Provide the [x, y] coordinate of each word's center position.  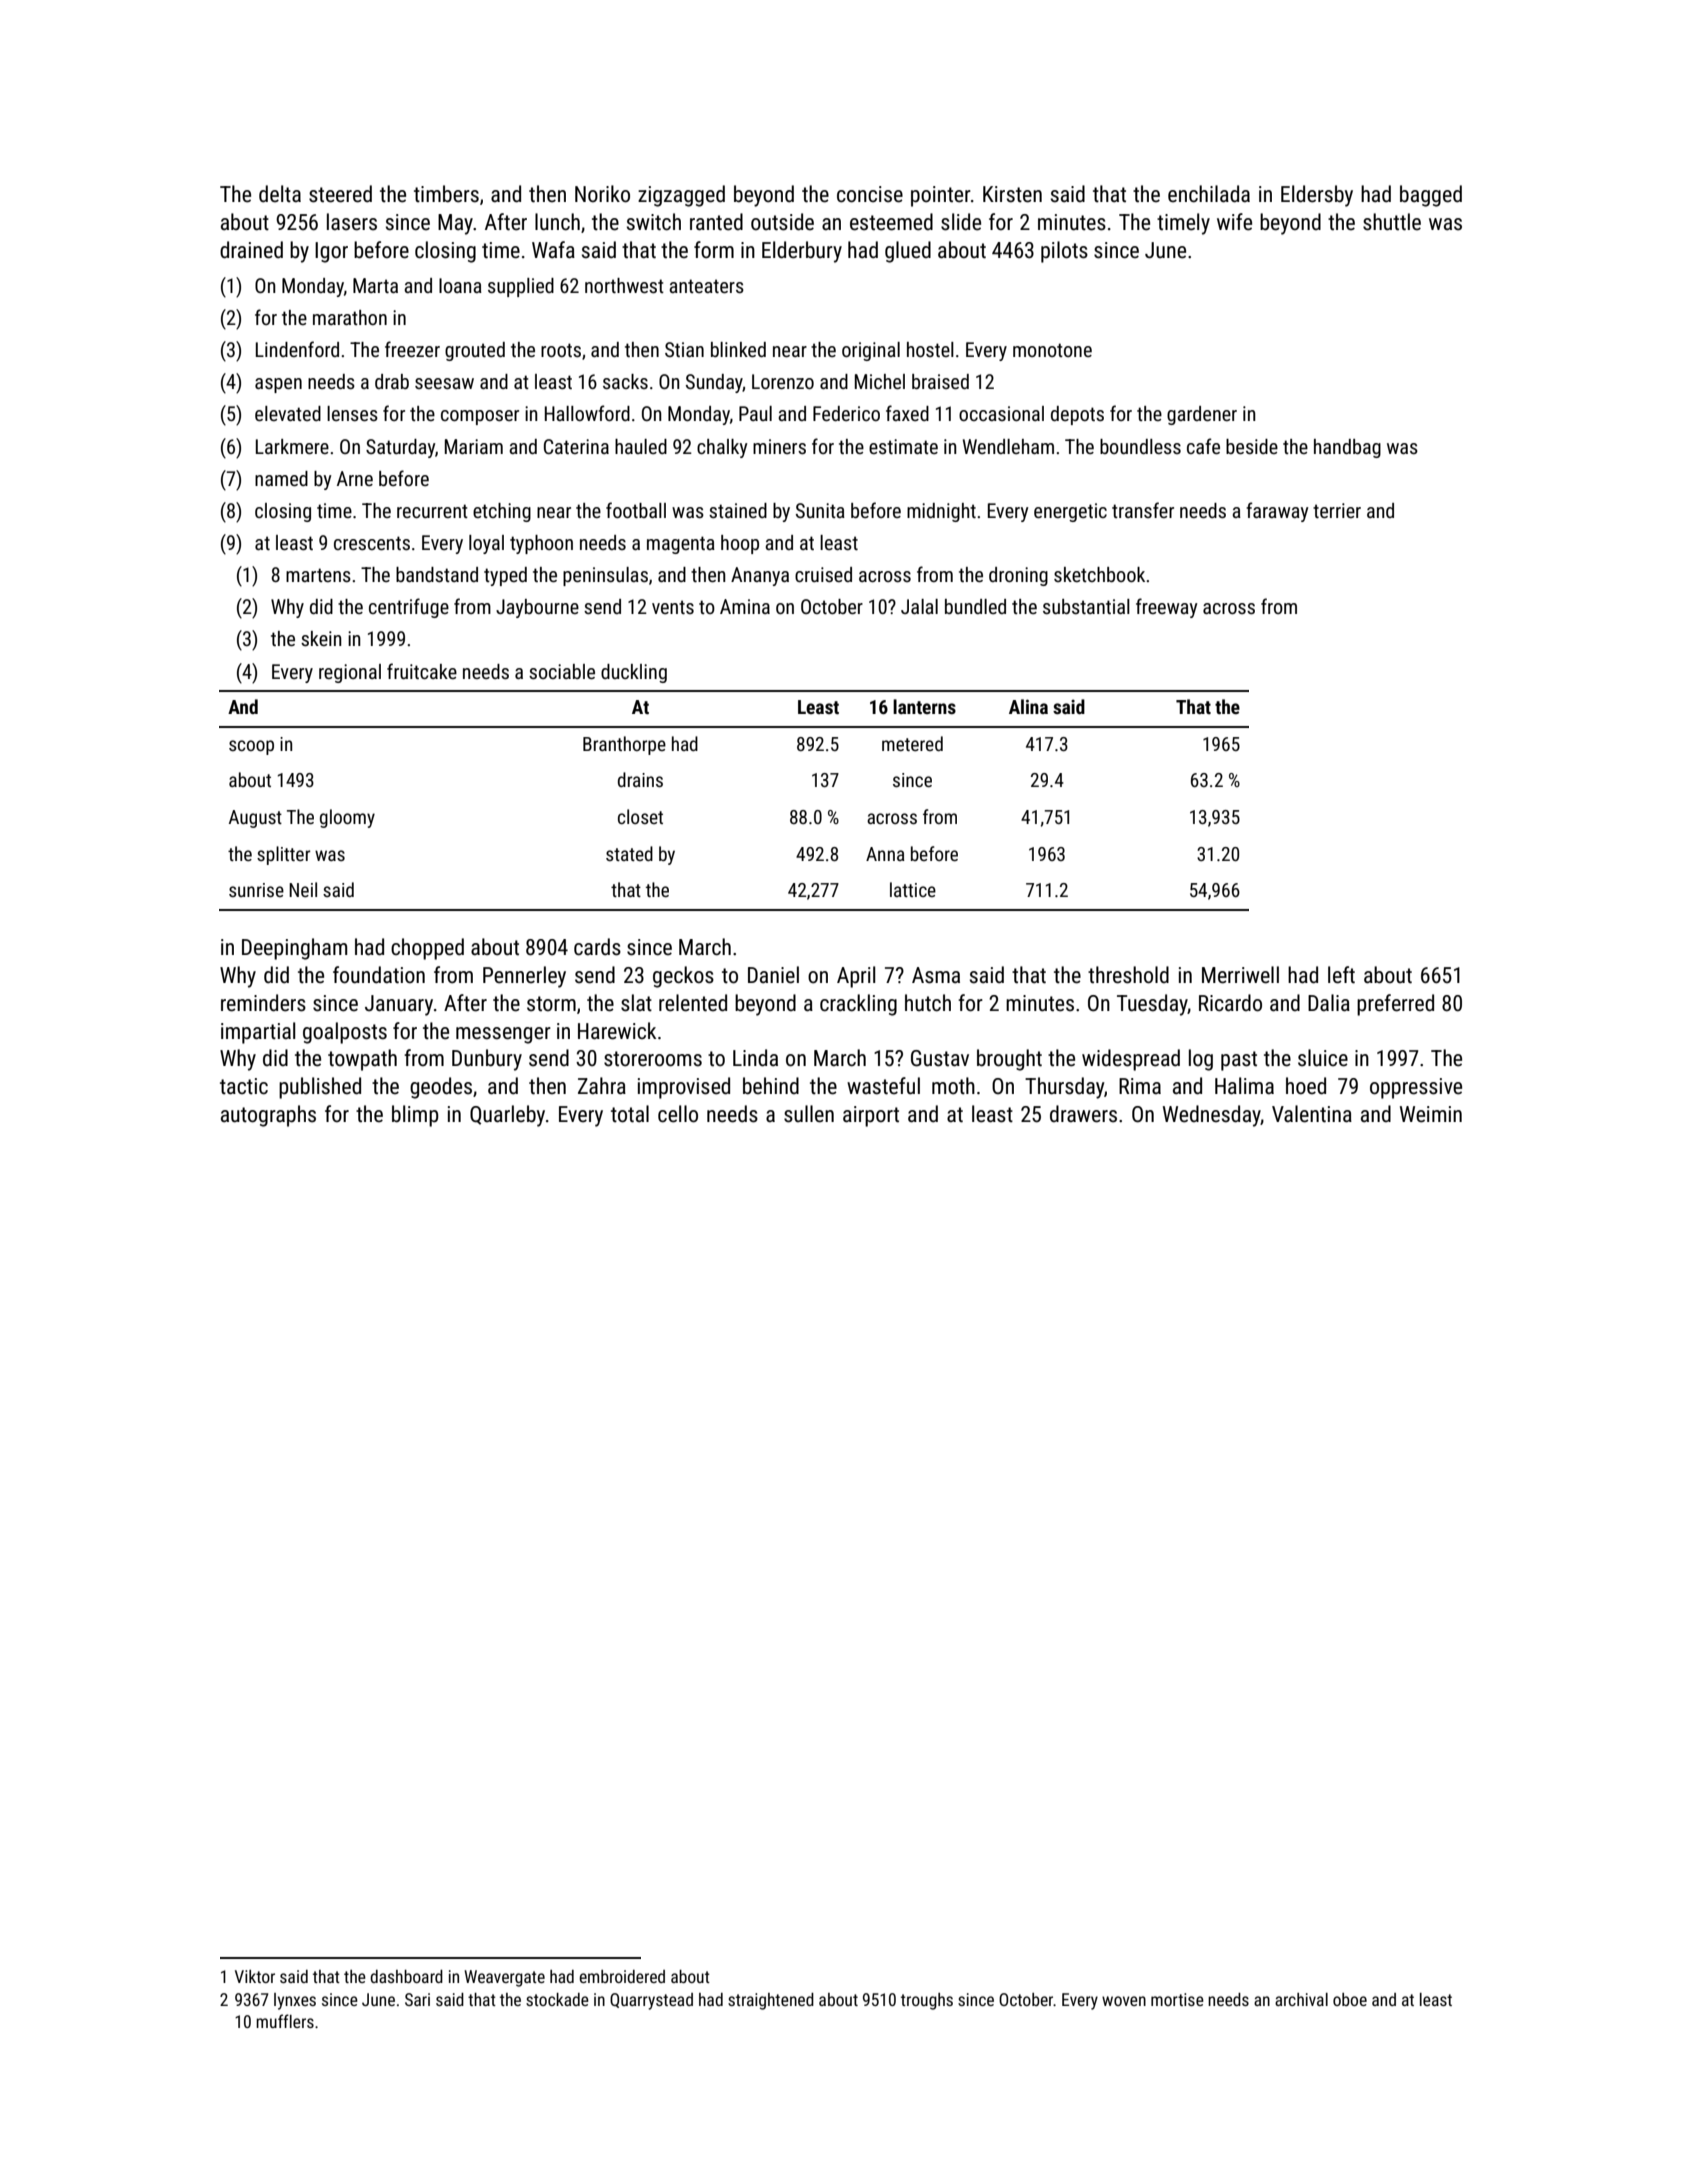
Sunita [820, 510]
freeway [1166, 608]
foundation [379, 975]
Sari [417, 1999]
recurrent [432, 511]
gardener [1202, 415]
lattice [913, 889]
